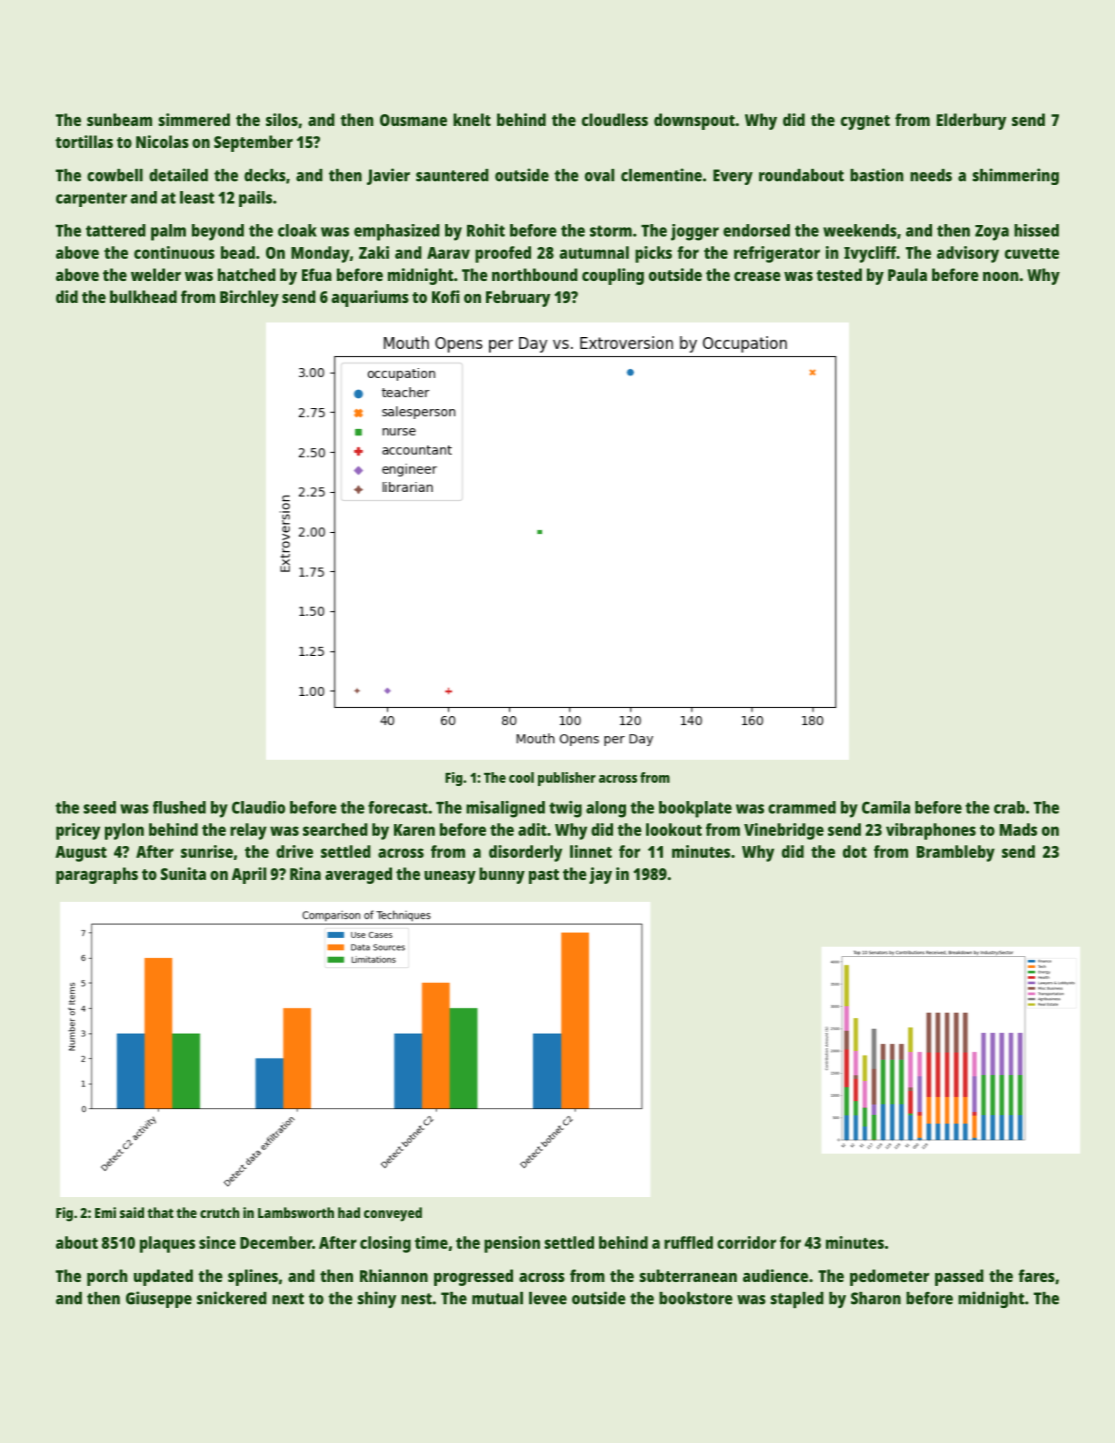  What do you see at coordinates (695, 809) in the screenshot?
I see `bookplate` at bounding box center [695, 809].
